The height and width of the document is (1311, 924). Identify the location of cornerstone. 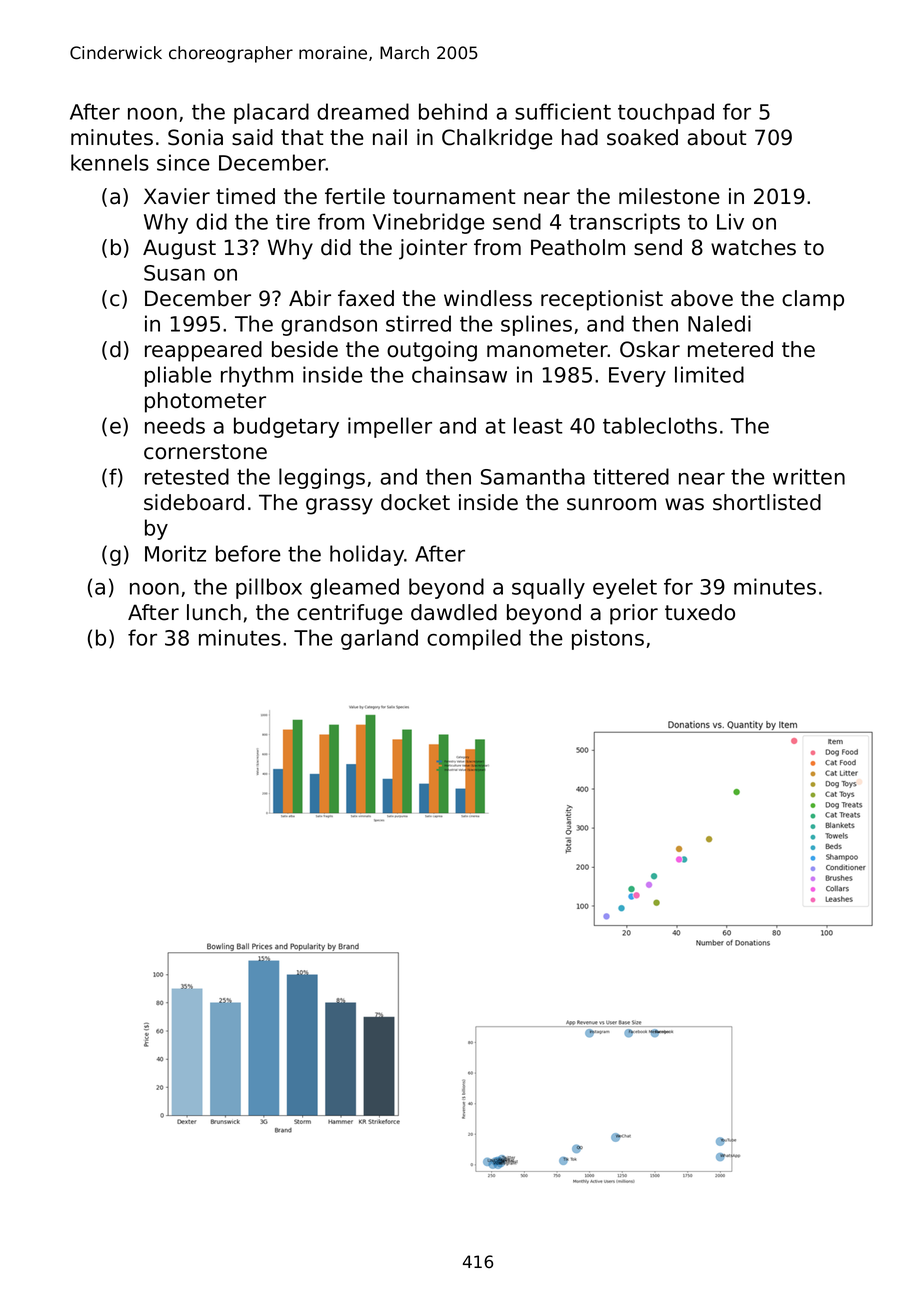
(205, 452).
